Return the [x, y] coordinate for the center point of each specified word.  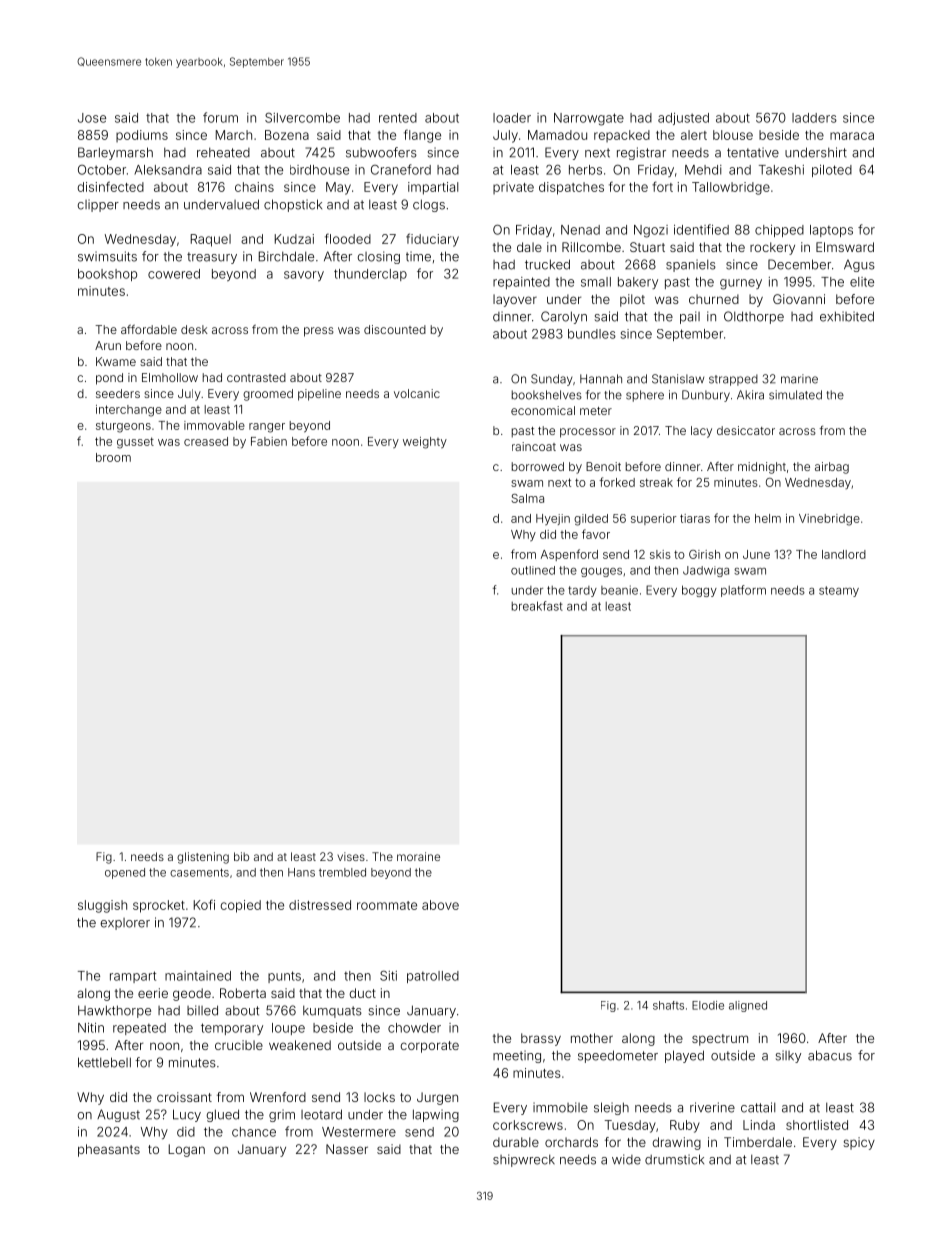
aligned [748, 1006]
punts [284, 977]
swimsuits [107, 256]
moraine [418, 856]
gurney [741, 284]
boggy [699, 591]
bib [241, 856]
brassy [541, 1039]
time [418, 256]
